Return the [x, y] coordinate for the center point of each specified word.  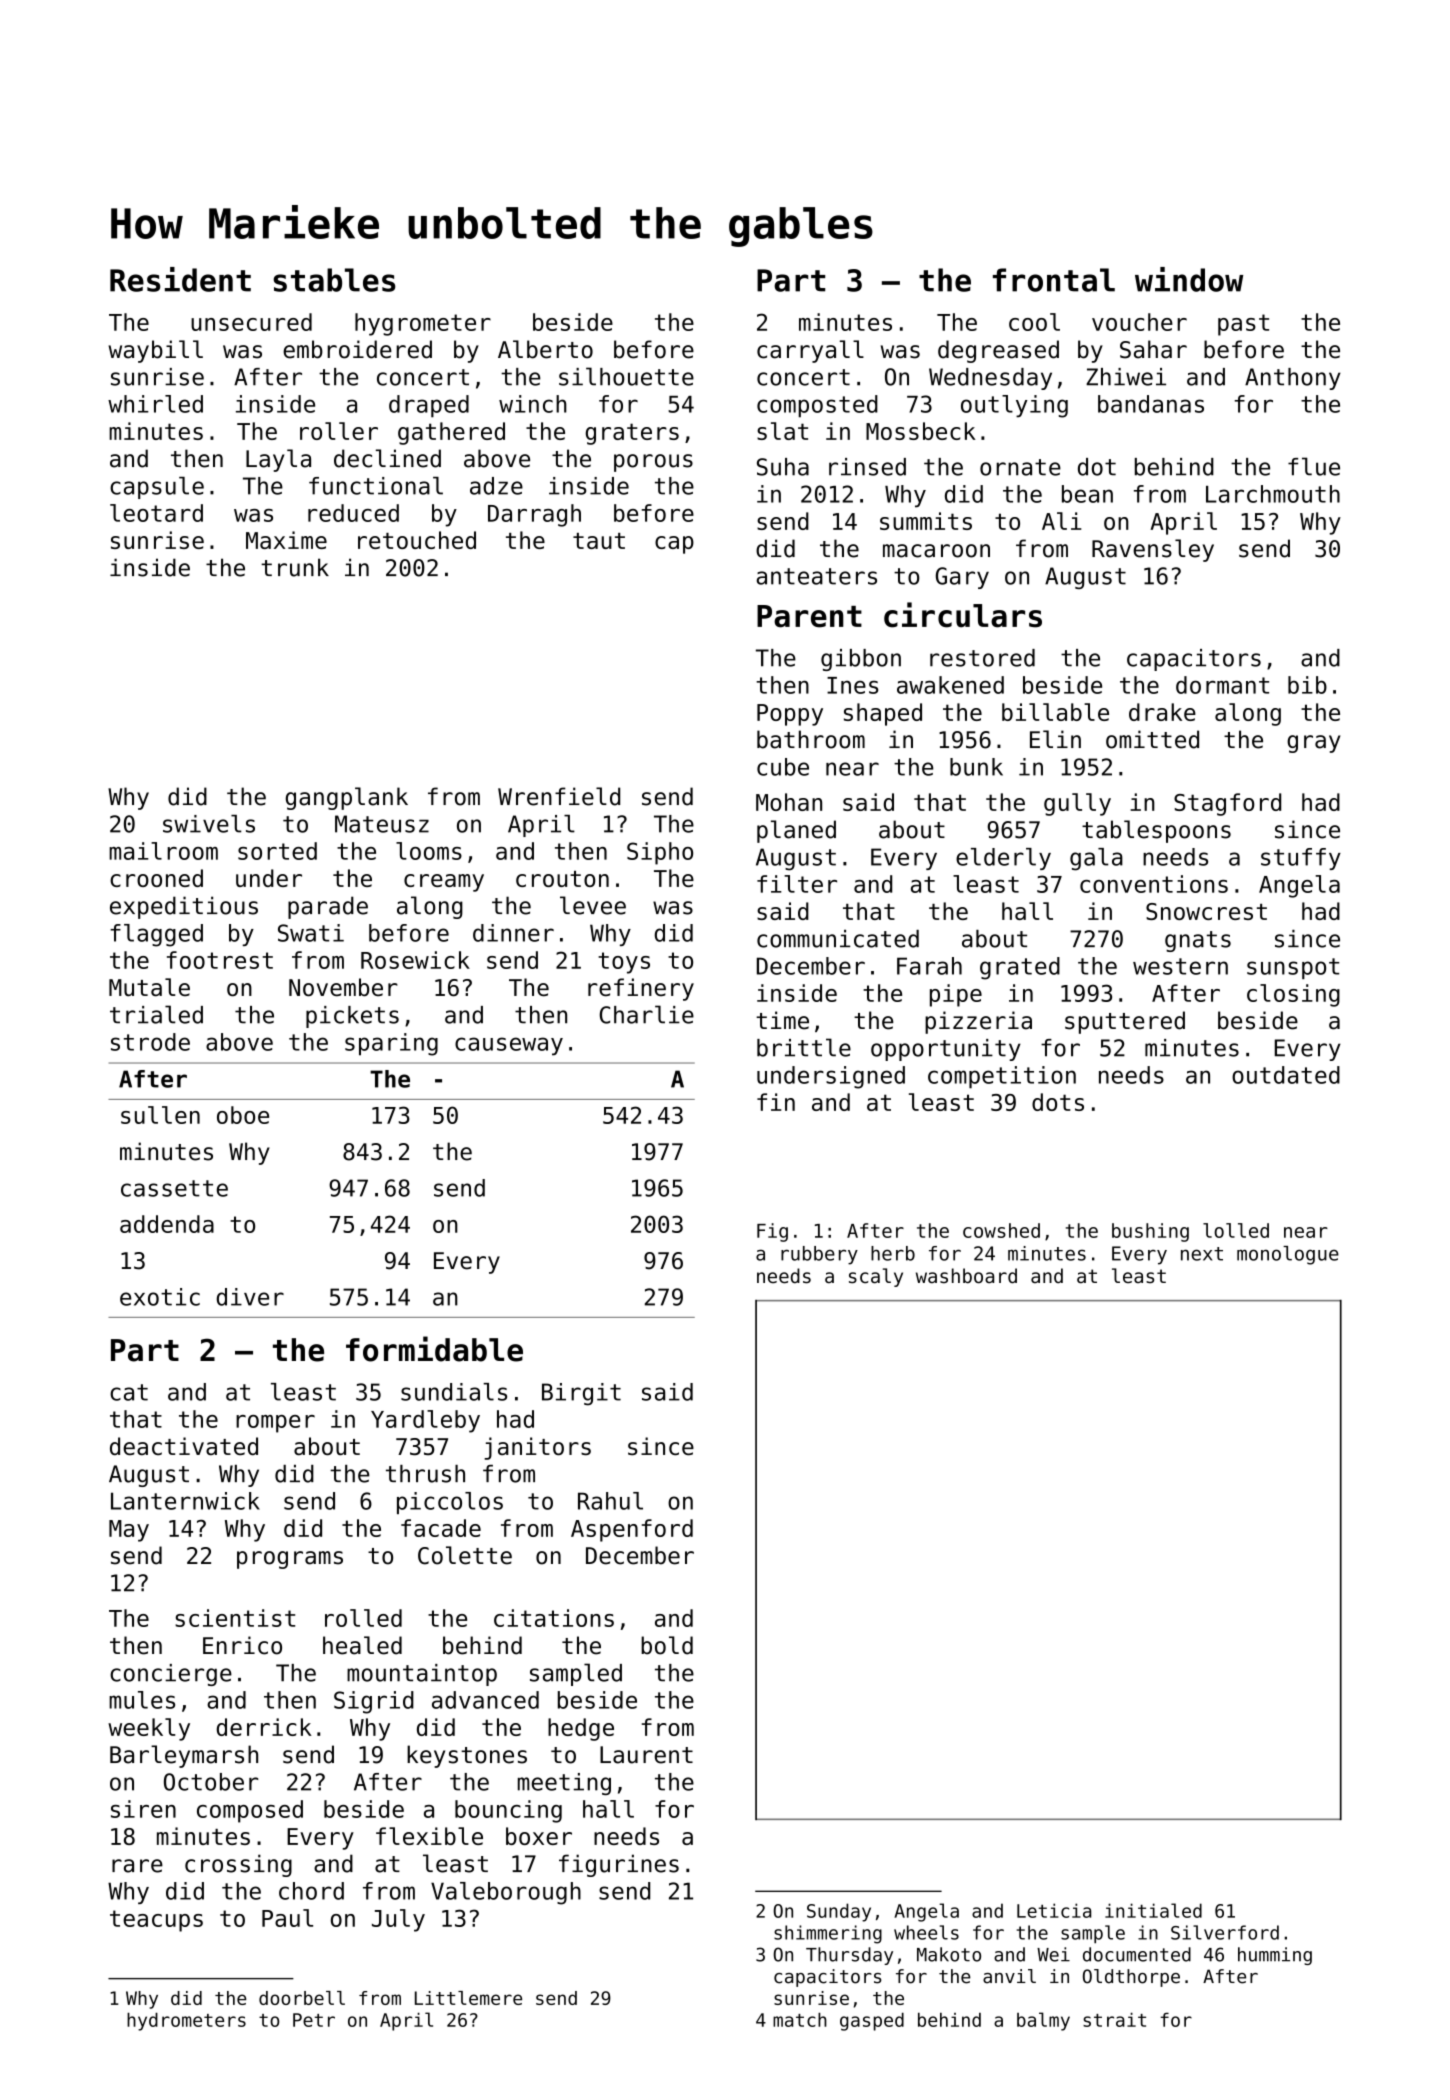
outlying [1014, 406]
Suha [783, 467]
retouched [417, 540]
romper [275, 1424]
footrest [220, 960]
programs [290, 1560]
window [1189, 279]
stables [334, 280]
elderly [1003, 859]
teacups [156, 1921]
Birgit [581, 1394]
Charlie [647, 1014]
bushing [1150, 1232]
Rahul [610, 1501]
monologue [1288, 1255]
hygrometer [423, 324]
